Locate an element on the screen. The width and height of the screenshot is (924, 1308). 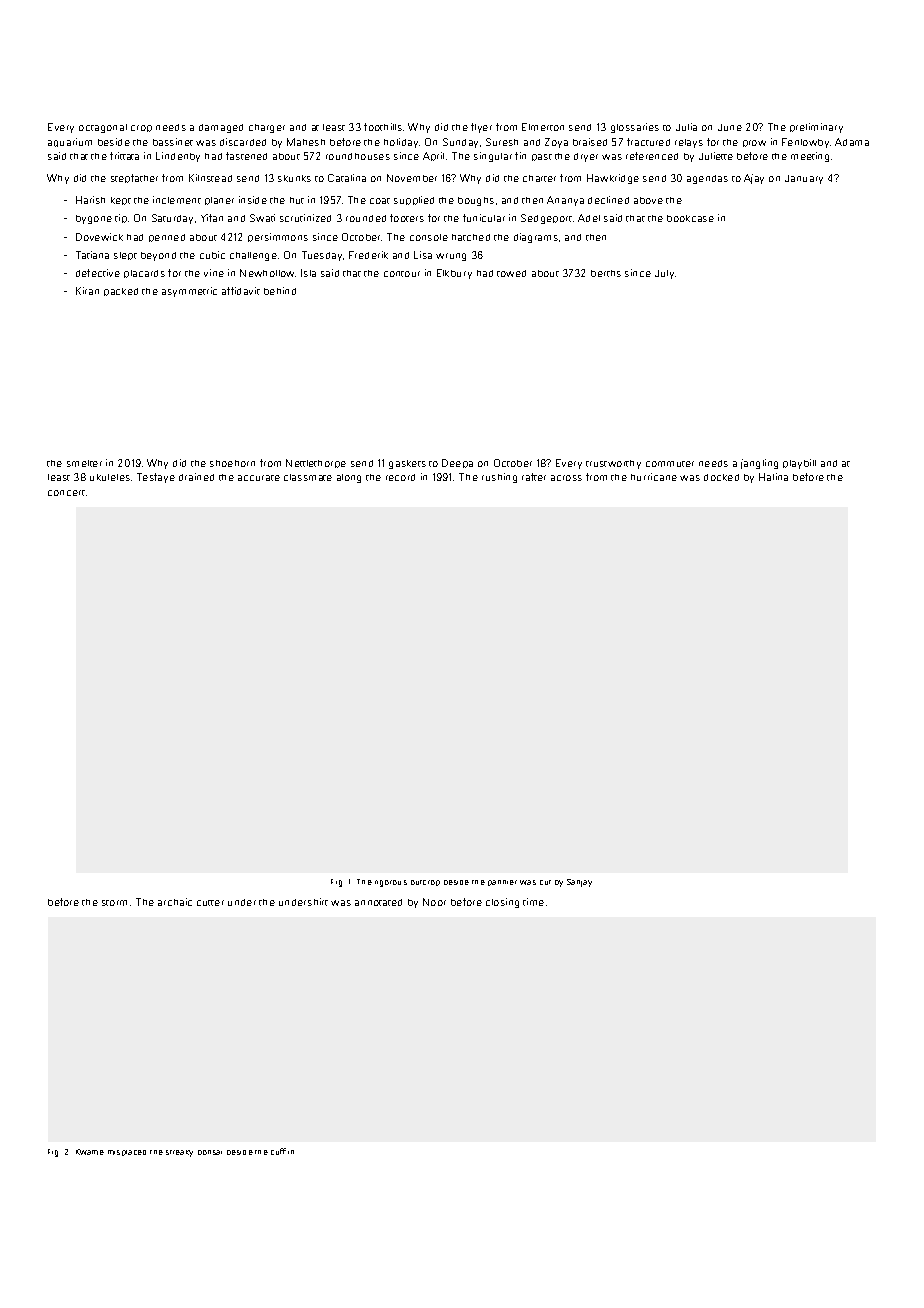
bygone is located at coordinates (94, 219).
